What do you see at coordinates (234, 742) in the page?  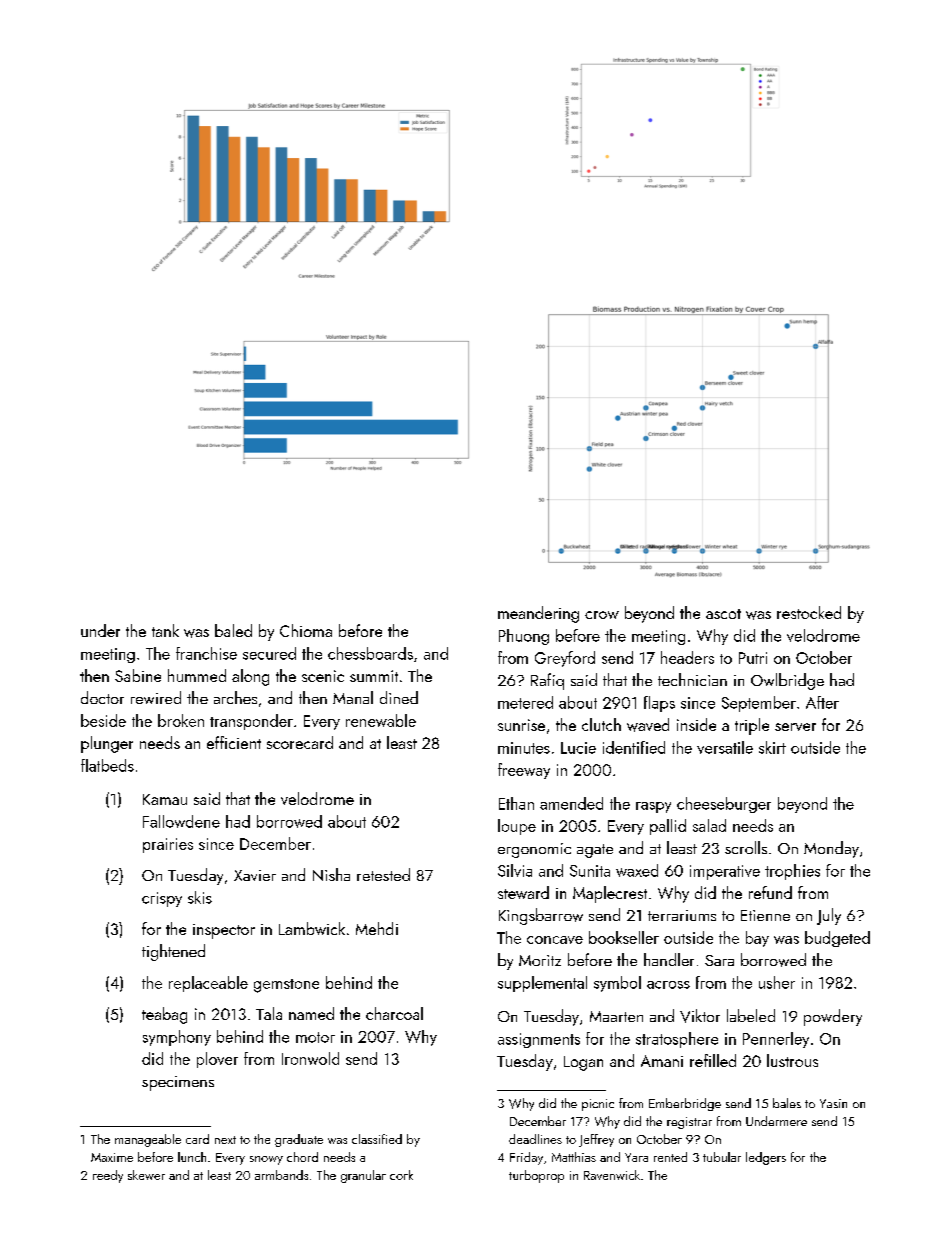 I see `efficient` at bounding box center [234, 742].
